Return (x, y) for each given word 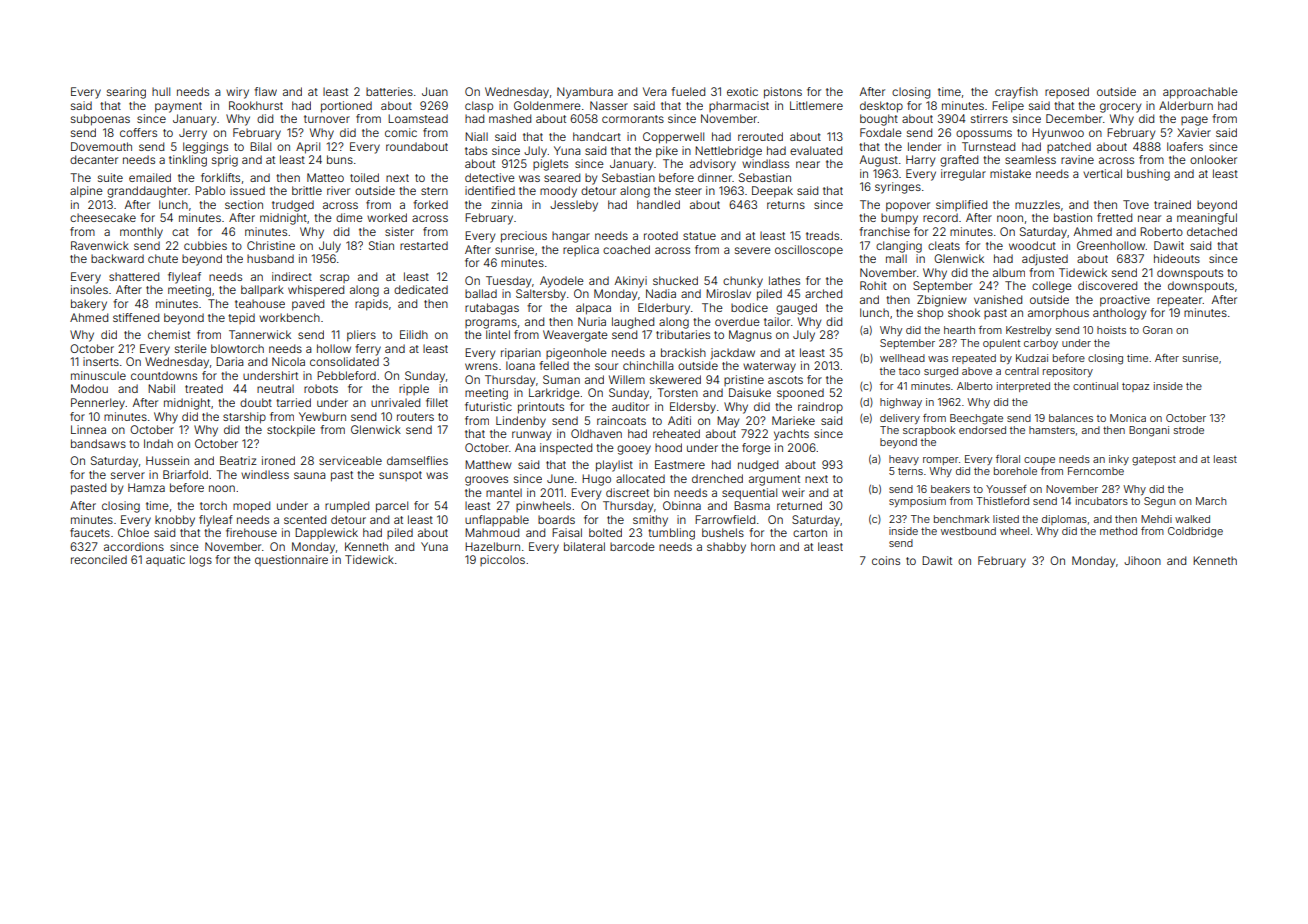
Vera (655, 91)
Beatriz (238, 460)
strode (1189, 430)
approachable (1200, 93)
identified (490, 190)
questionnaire (291, 560)
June (560, 478)
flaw (265, 91)
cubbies (205, 245)
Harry (920, 161)
